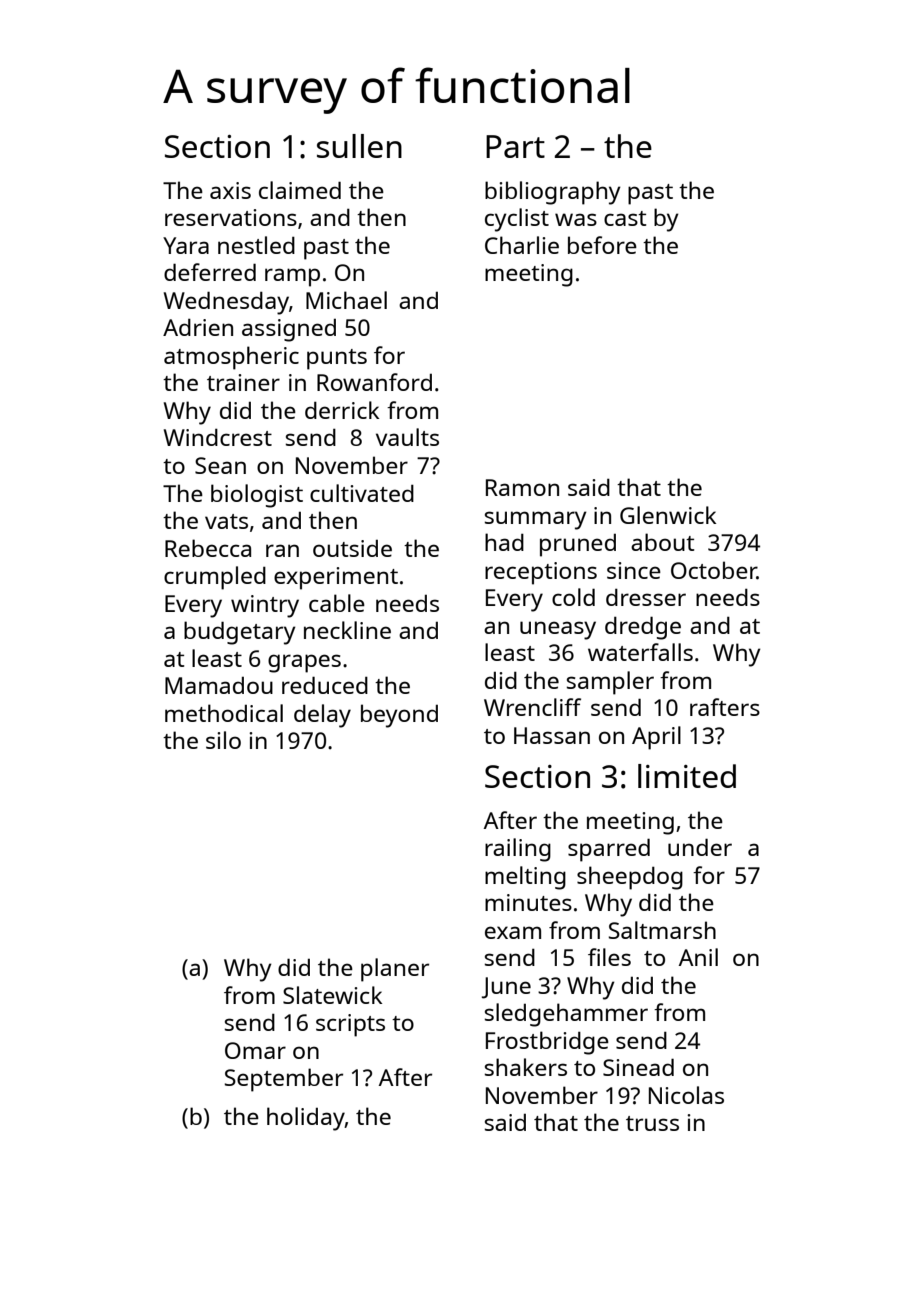  I want to click on outside, so click(352, 548).
